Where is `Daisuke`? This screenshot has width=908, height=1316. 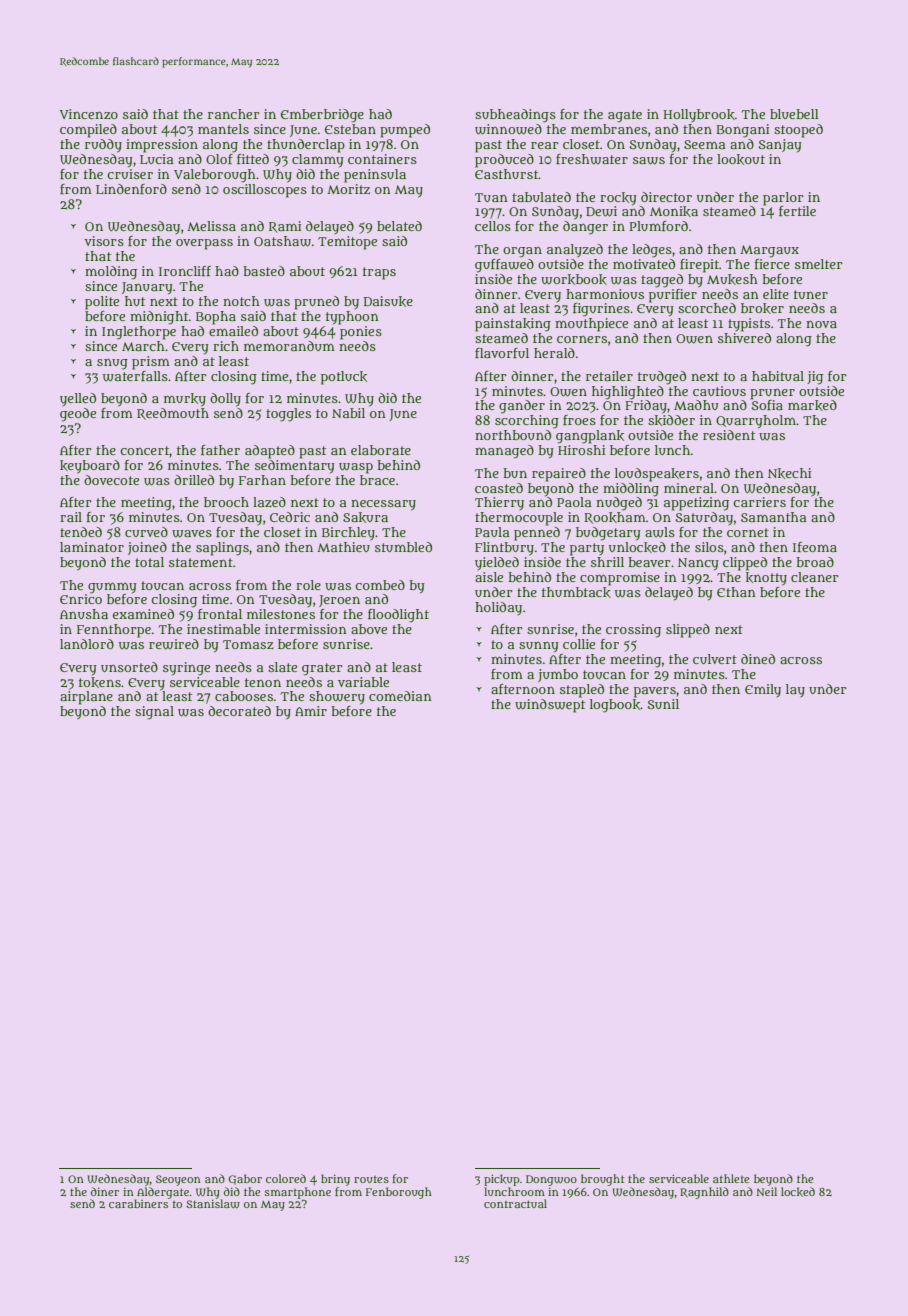 Daisuke is located at coordinates (388, 301).
